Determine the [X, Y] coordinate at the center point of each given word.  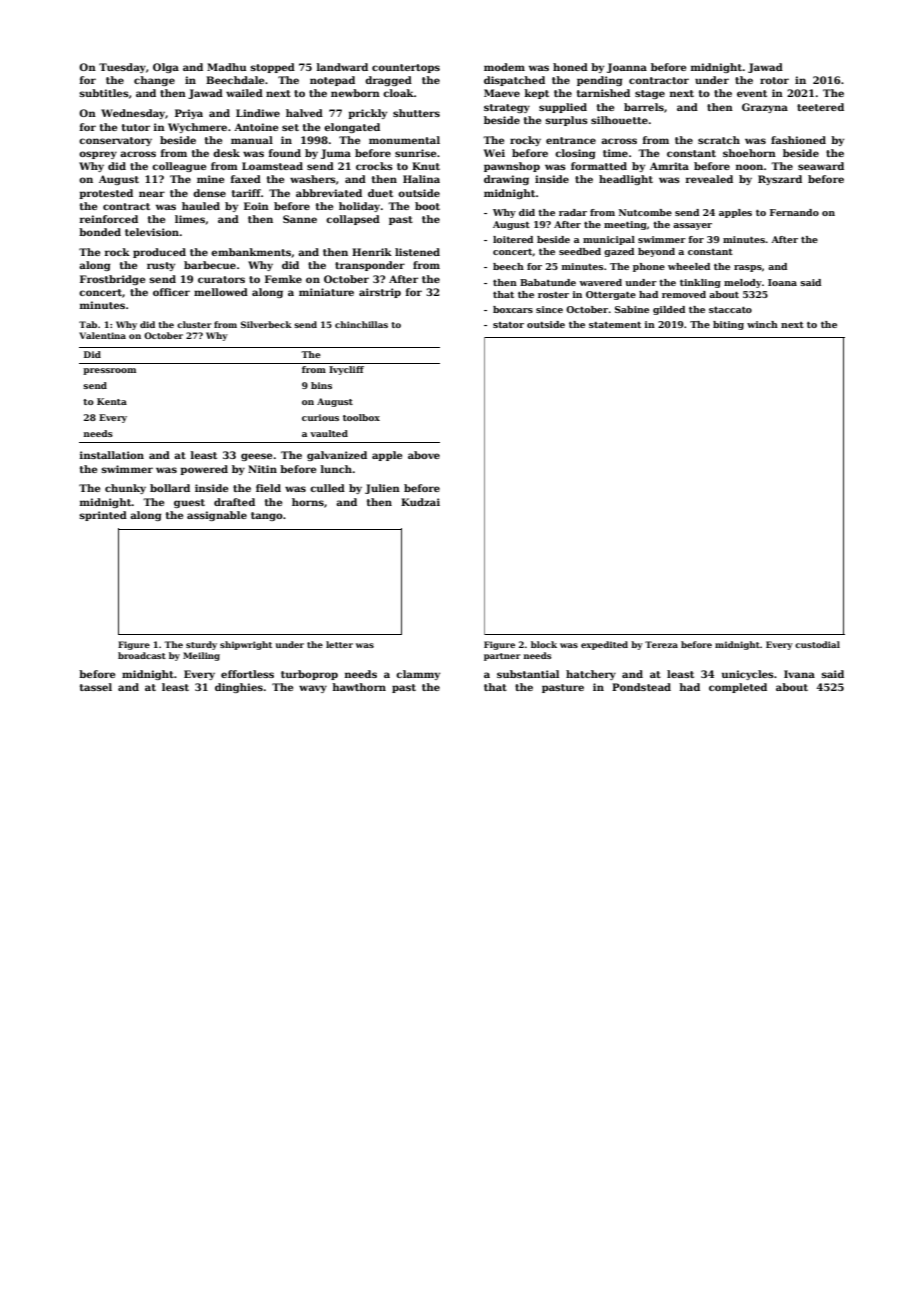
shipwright [246, 645]
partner [502, 657]
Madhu [226, 67]
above [424, 455]
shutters [416, 113]
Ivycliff [346, 370]
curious [320, 417]
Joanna [627, 68]
